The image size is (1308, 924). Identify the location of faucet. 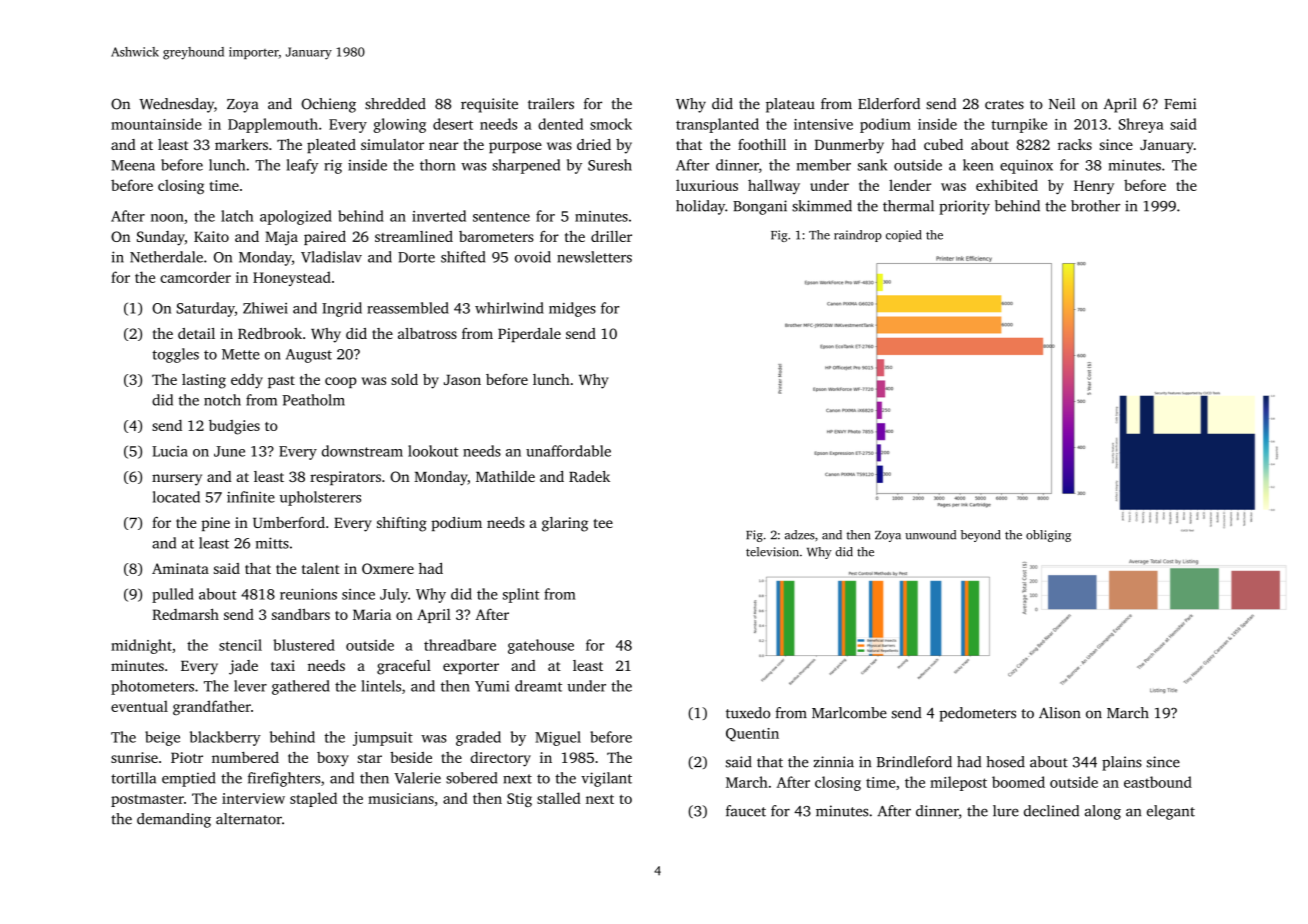
(746, 811).
